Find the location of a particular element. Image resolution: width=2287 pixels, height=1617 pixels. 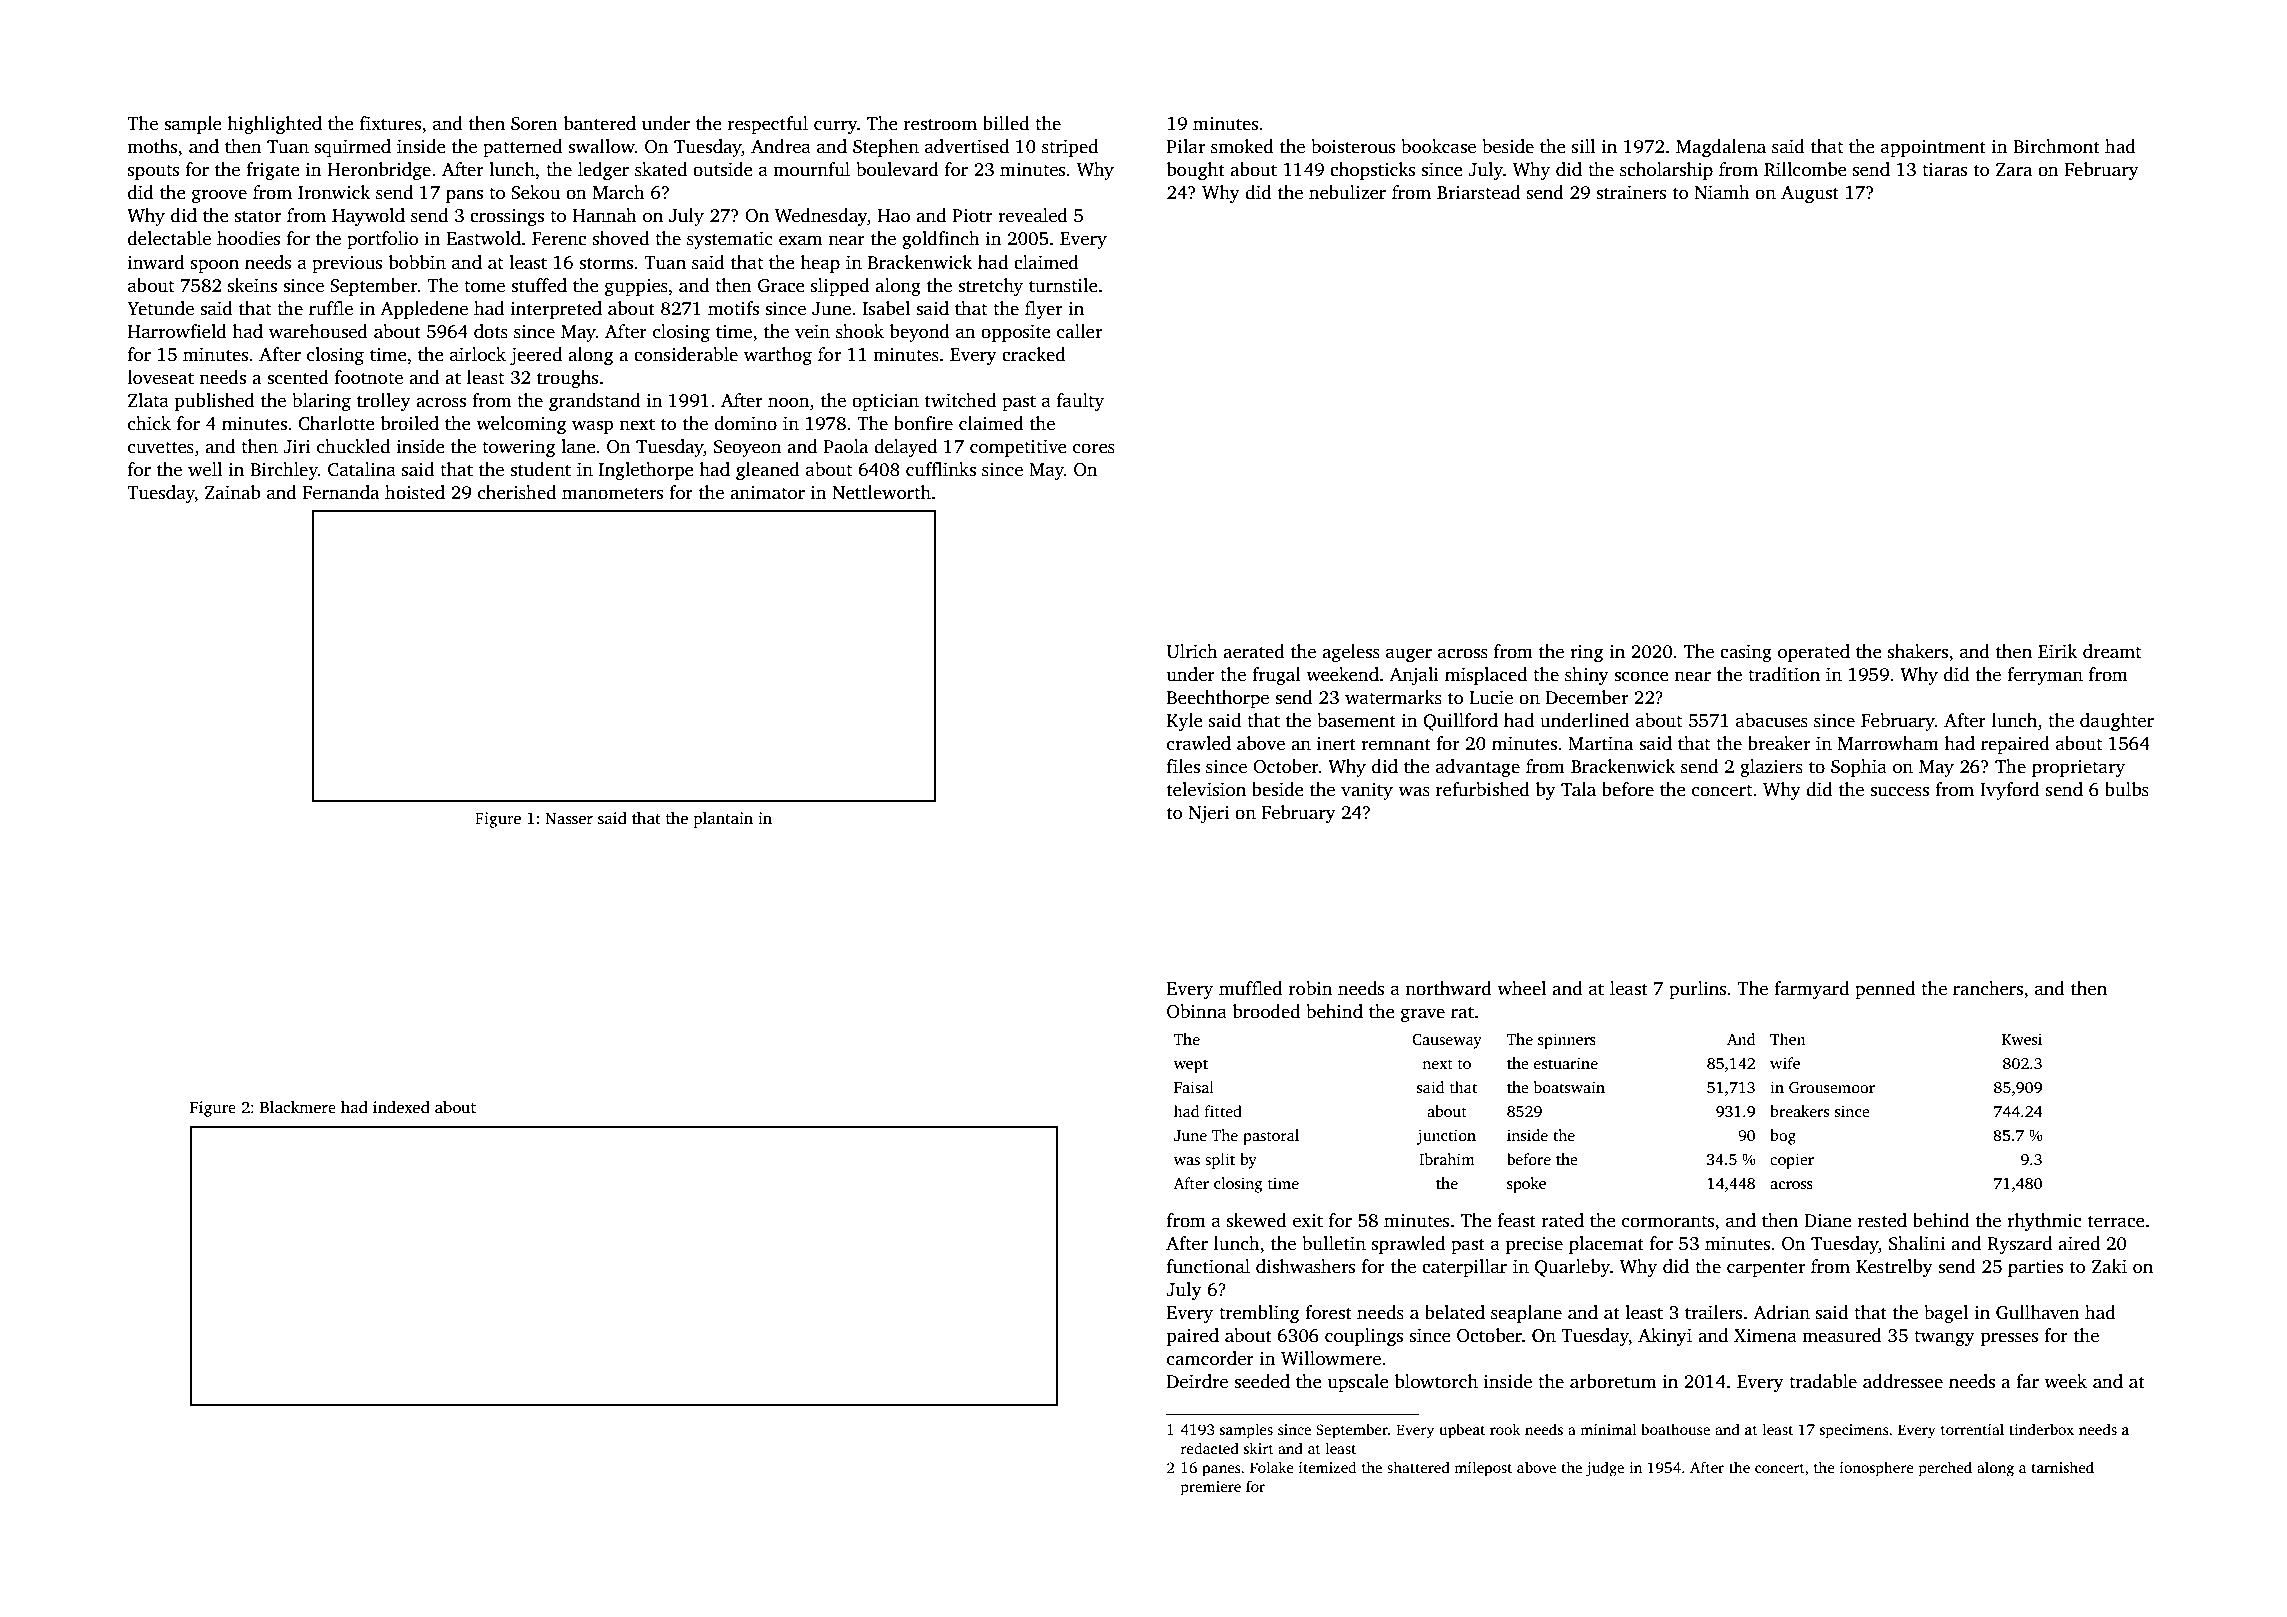

cores is located at coordinates (1094, 448).
